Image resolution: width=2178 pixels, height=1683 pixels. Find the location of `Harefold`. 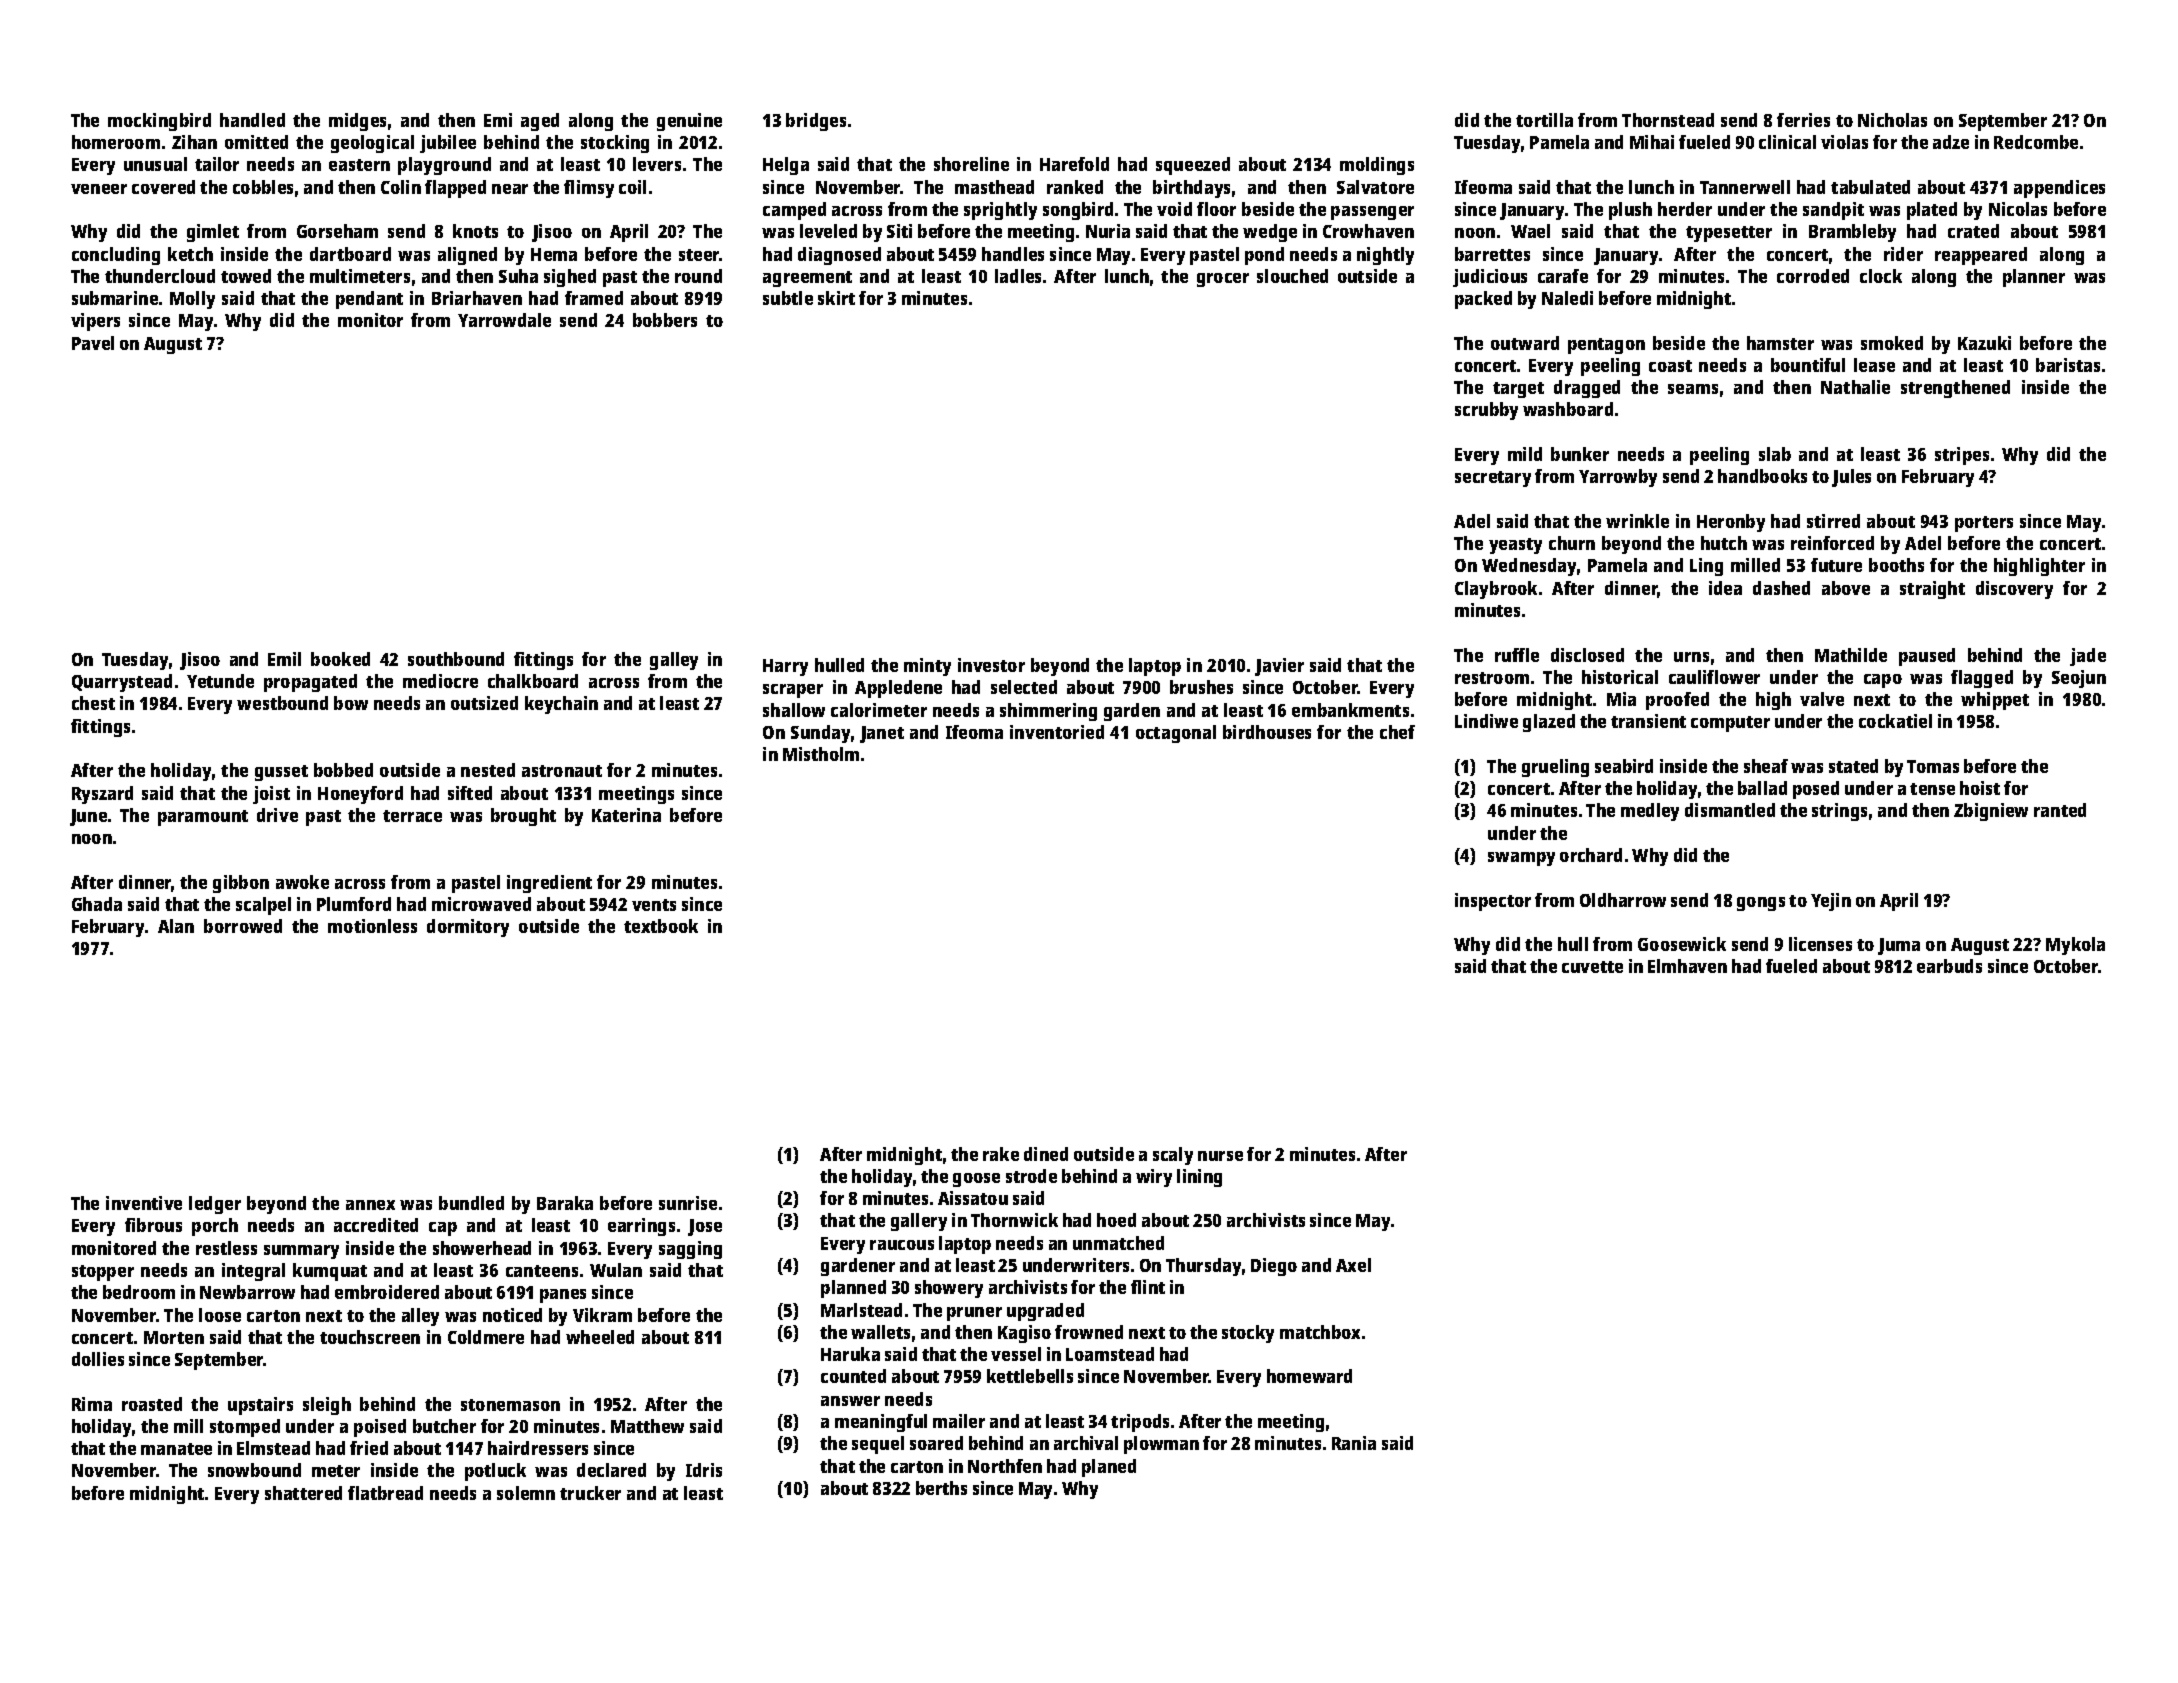

Harefold is located at coordinates (1074, 164).
